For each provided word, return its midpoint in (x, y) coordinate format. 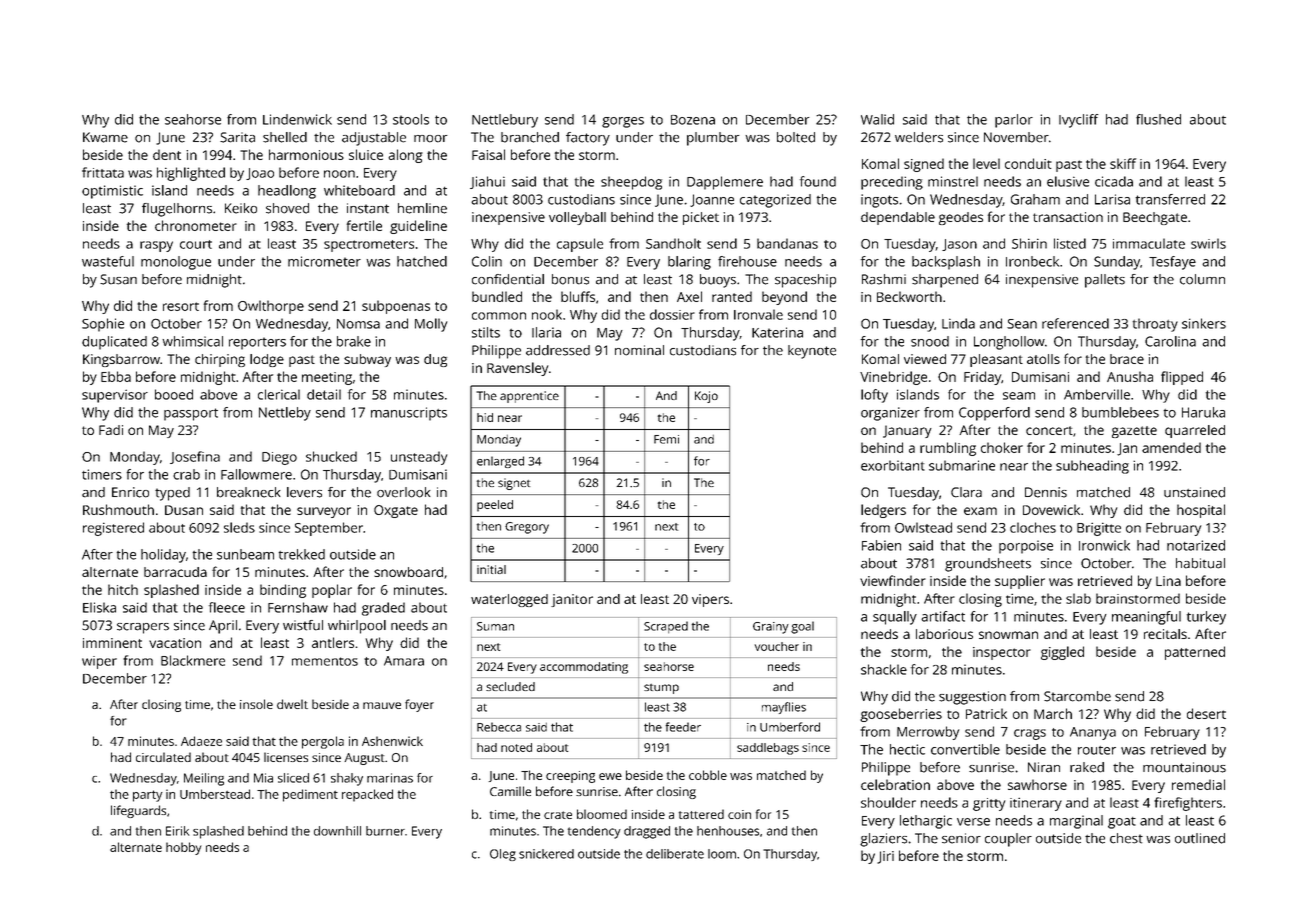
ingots (879, 201)
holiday (163, 556)
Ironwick (1104, 545)
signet (514, 484)
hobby (184, 848)
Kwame (105, 137)
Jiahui (487, 182)
